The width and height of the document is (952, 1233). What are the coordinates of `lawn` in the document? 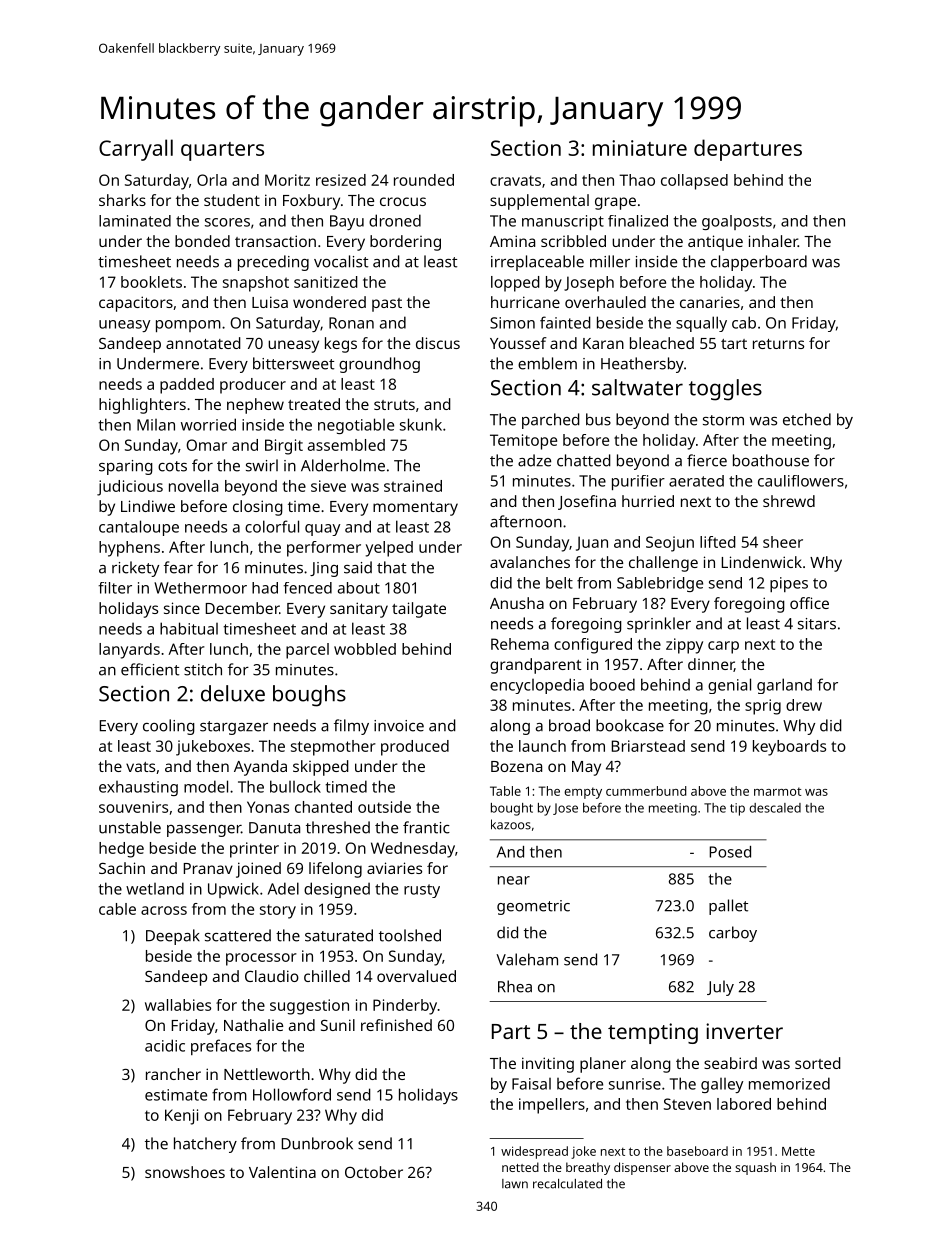 It's located at (515, 1184).
